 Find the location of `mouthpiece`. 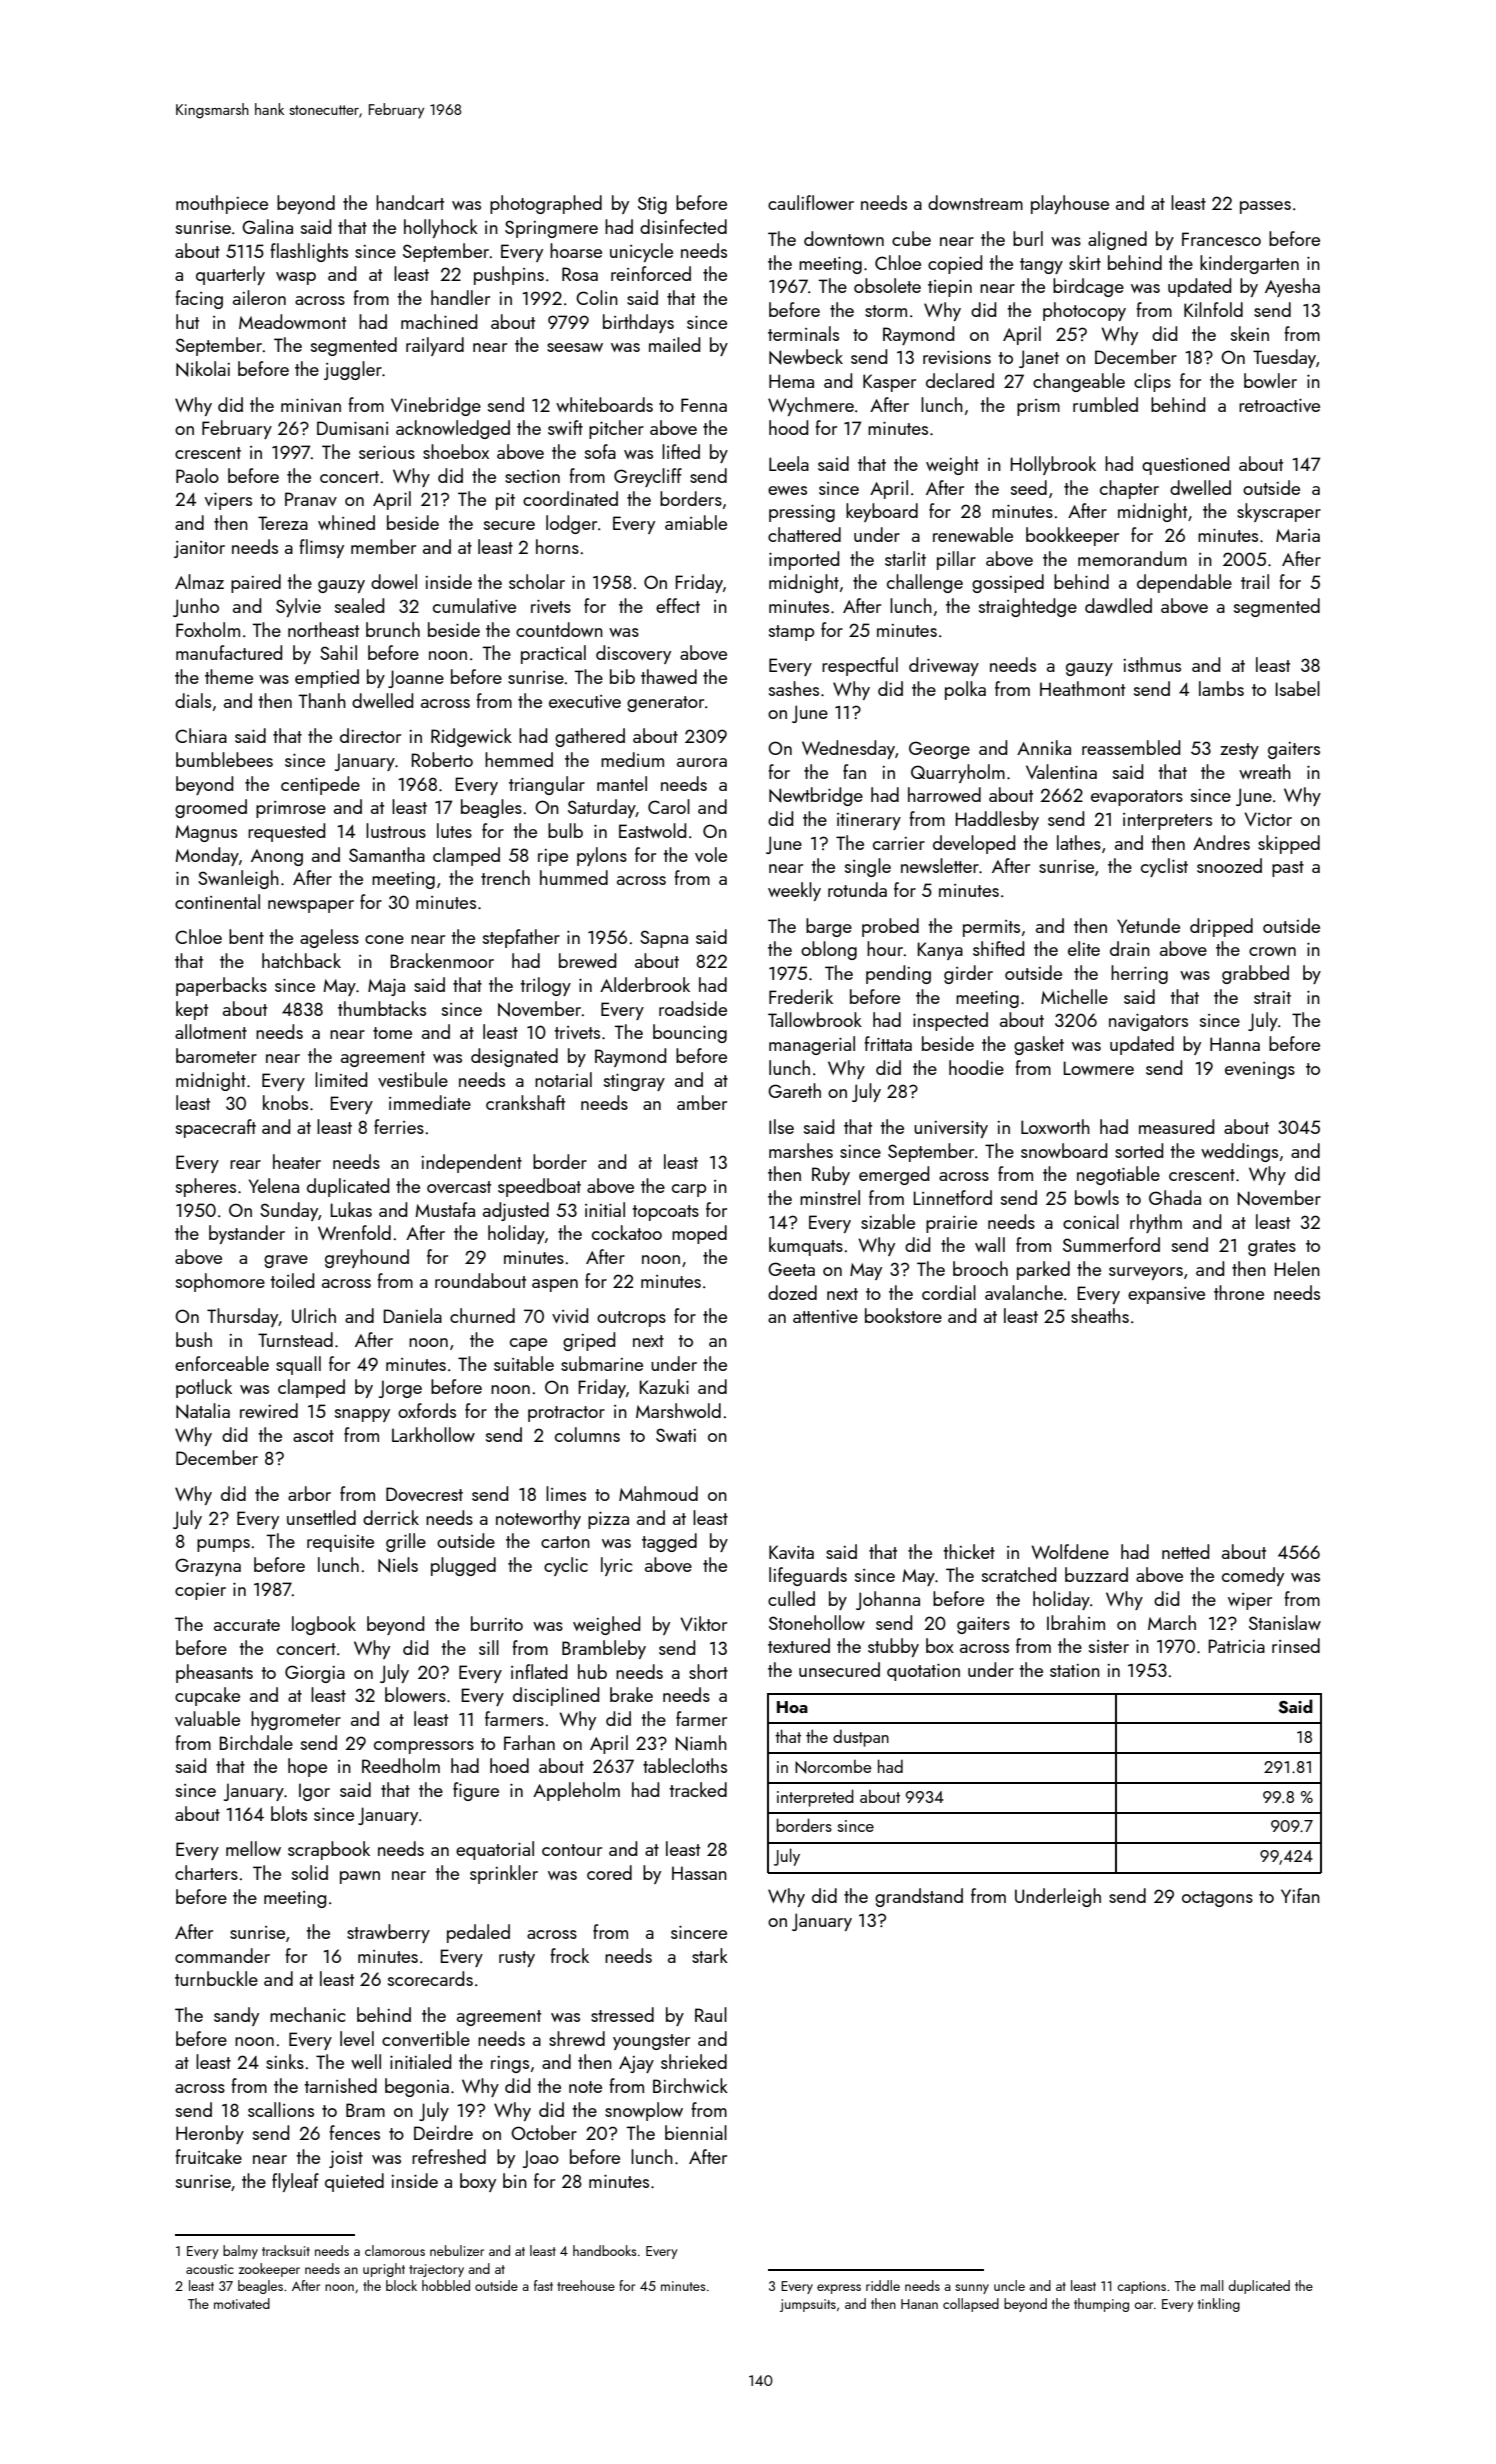

mouthpiece is located at coordinates (222, 204).
